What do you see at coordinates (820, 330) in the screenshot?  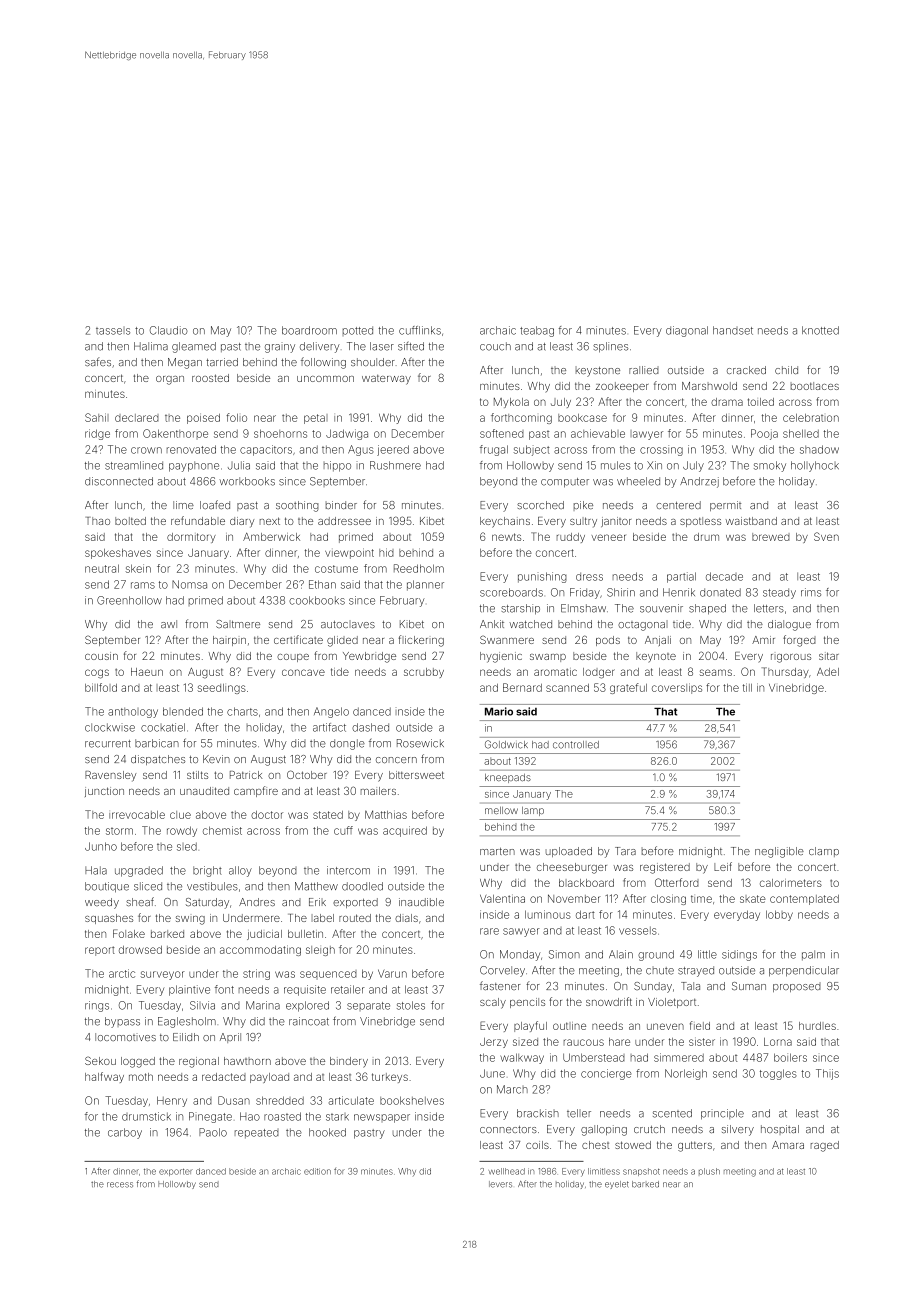 I see `knotted` at bounding box center [820, 330].
